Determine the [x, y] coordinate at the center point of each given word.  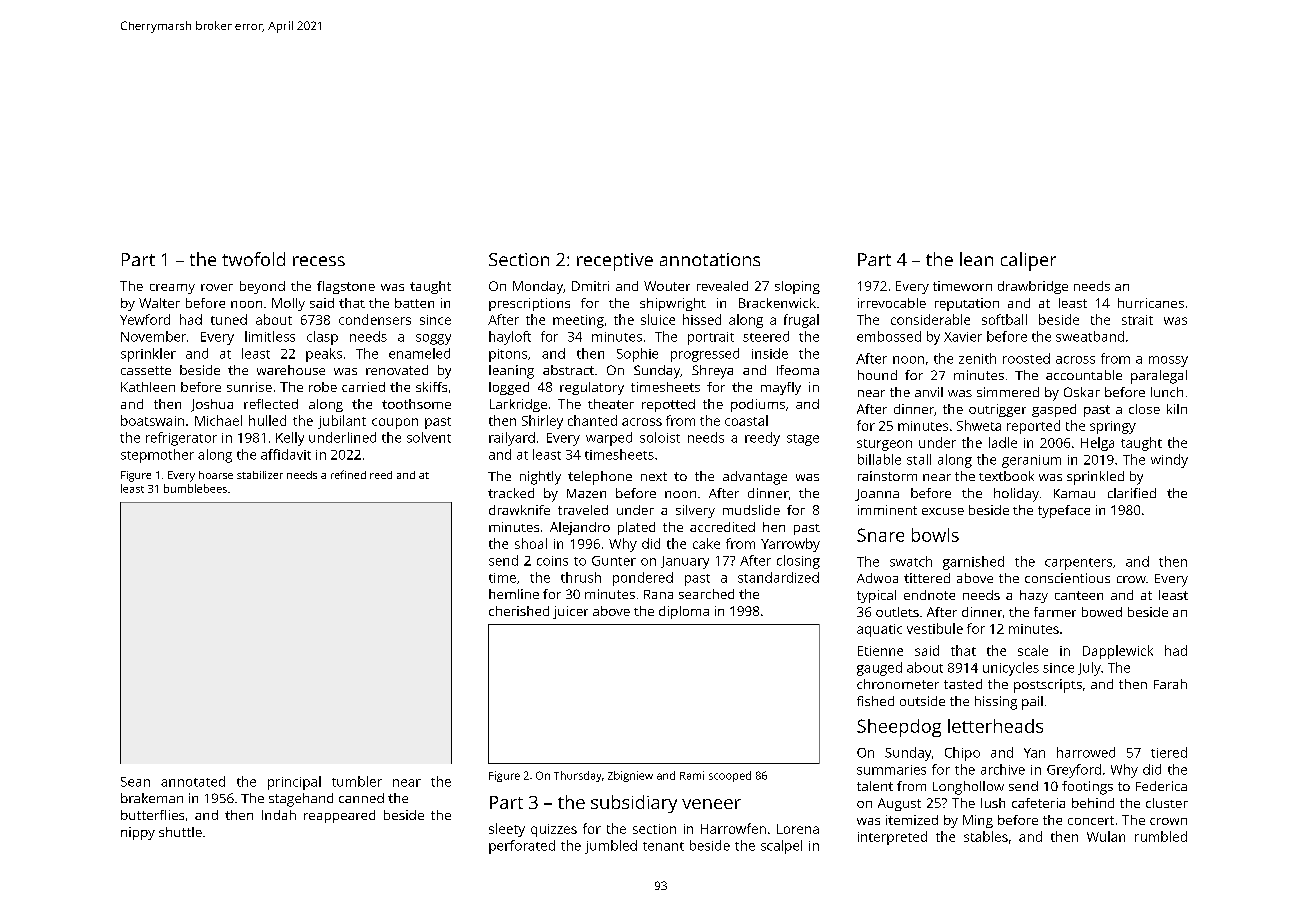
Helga [1097, 444]
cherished [519, 611]
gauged [879, 669]
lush [993, 803]
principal [294, 783]
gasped [1054, 410]
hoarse [216, 475]
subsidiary [634, 804]
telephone [600, 478]
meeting [578, 321]
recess [319, 261]
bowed [1102, 612]
